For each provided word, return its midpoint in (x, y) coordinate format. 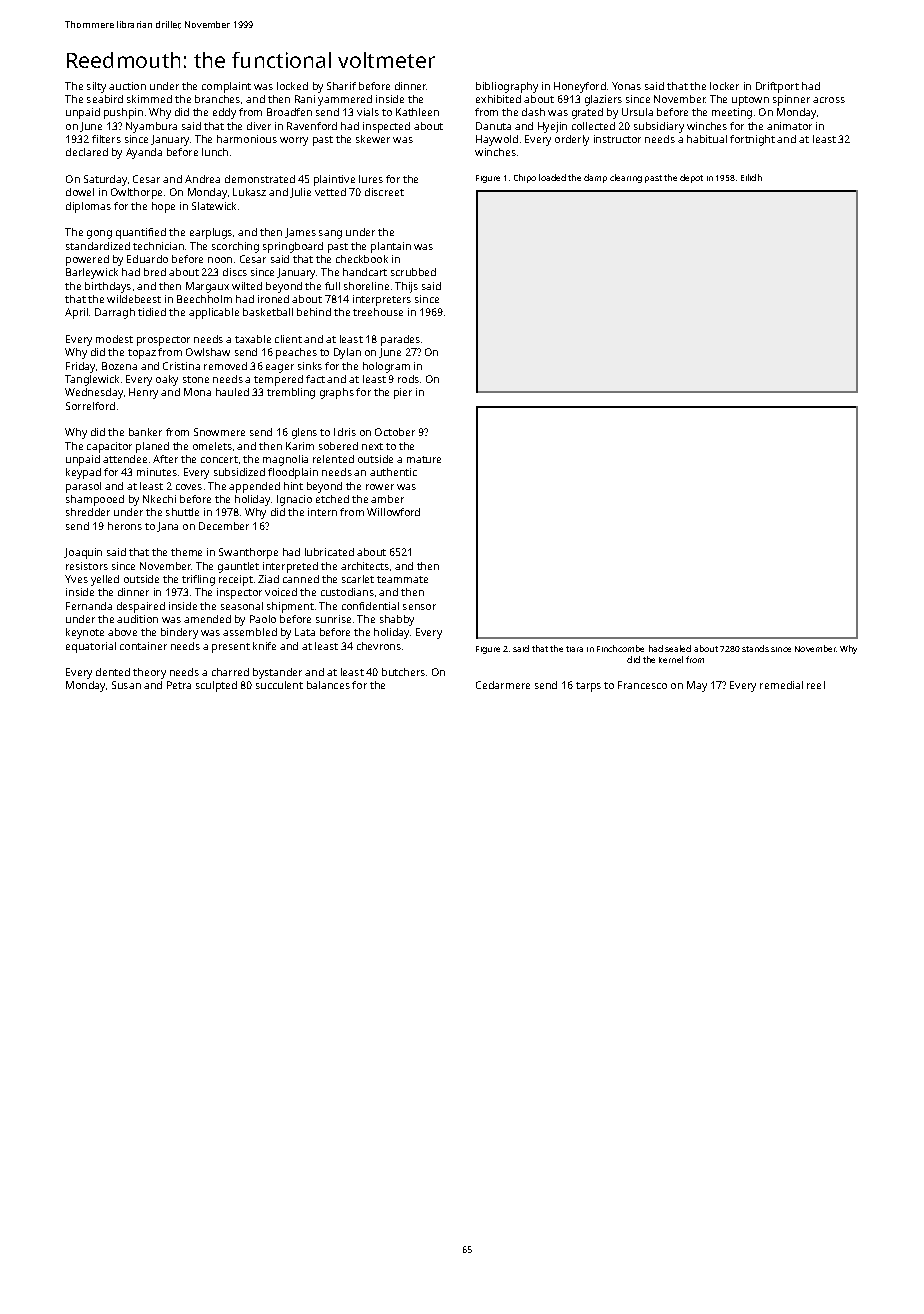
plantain (391, 247)
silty (96, 87)
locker (724, 86)
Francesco (642, 685)
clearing (626, 178)
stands (755, 648)
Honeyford (580, 87)
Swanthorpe (248, 553)
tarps (588, 687)
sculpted (216, 686)
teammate (402, 579)
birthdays (108, 287)
